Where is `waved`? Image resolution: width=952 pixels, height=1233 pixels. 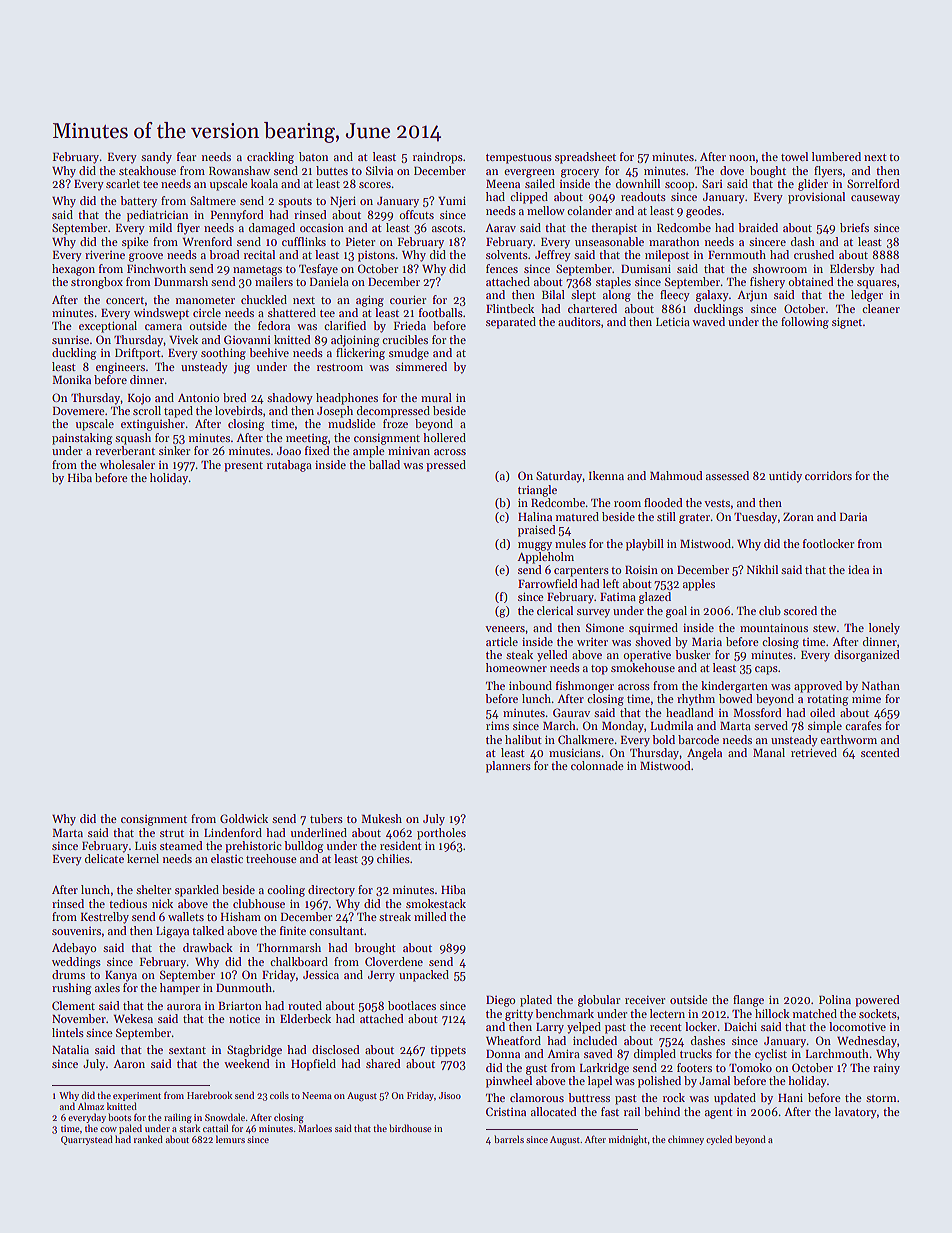 waved is located at coordinates (708, 321).
